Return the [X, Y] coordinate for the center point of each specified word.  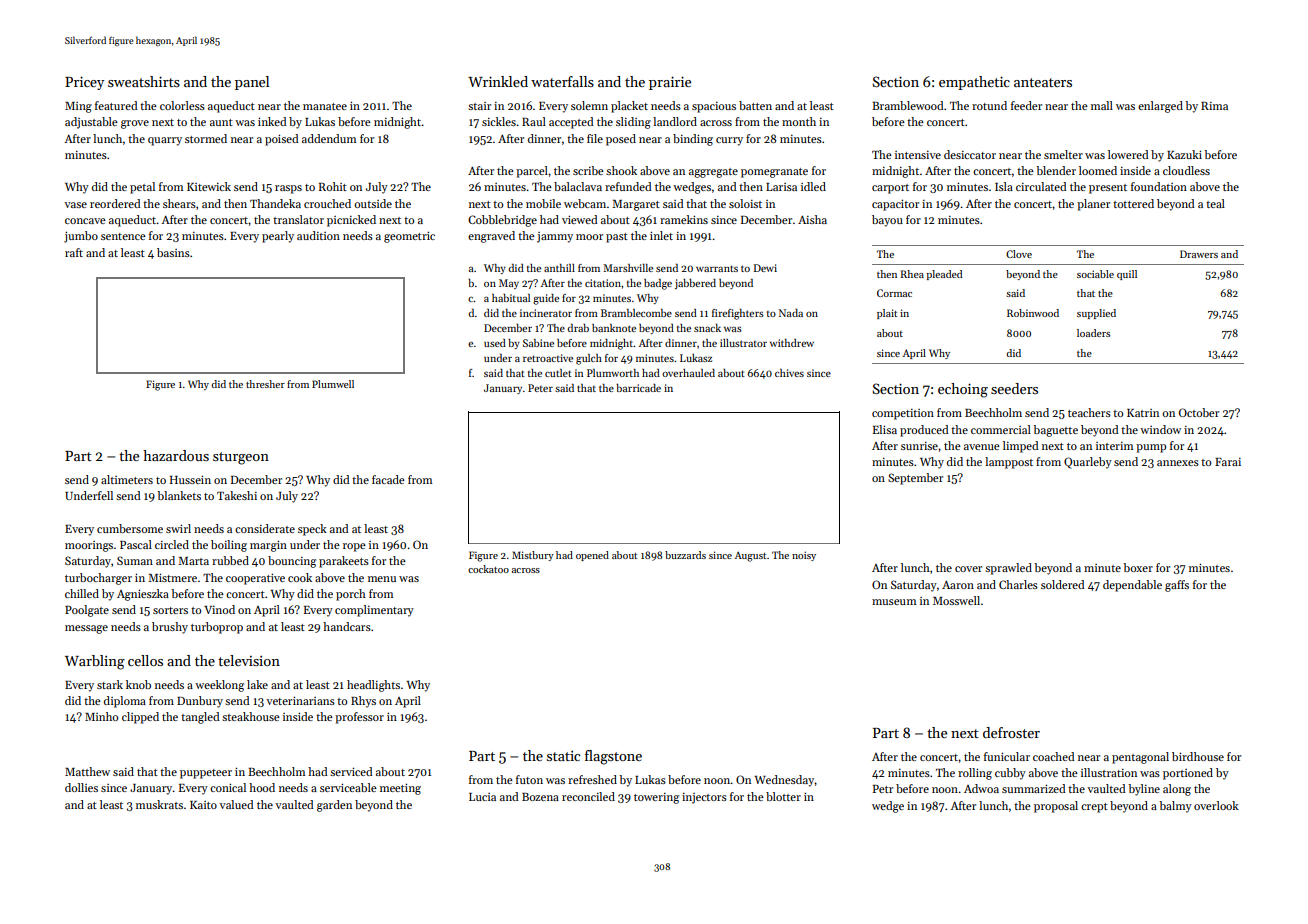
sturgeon [241, 458]
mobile [543, 203]
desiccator [970, 154]
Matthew [87, 771]
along [1177, 790]
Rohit [333, 186]
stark [110, 684]
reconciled [588, 796]
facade [388, 479]
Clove [1019, 254]
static [563, 756]
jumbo [81, 237]
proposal [1056, 807]
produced [924, 431]
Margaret [636, 205]
